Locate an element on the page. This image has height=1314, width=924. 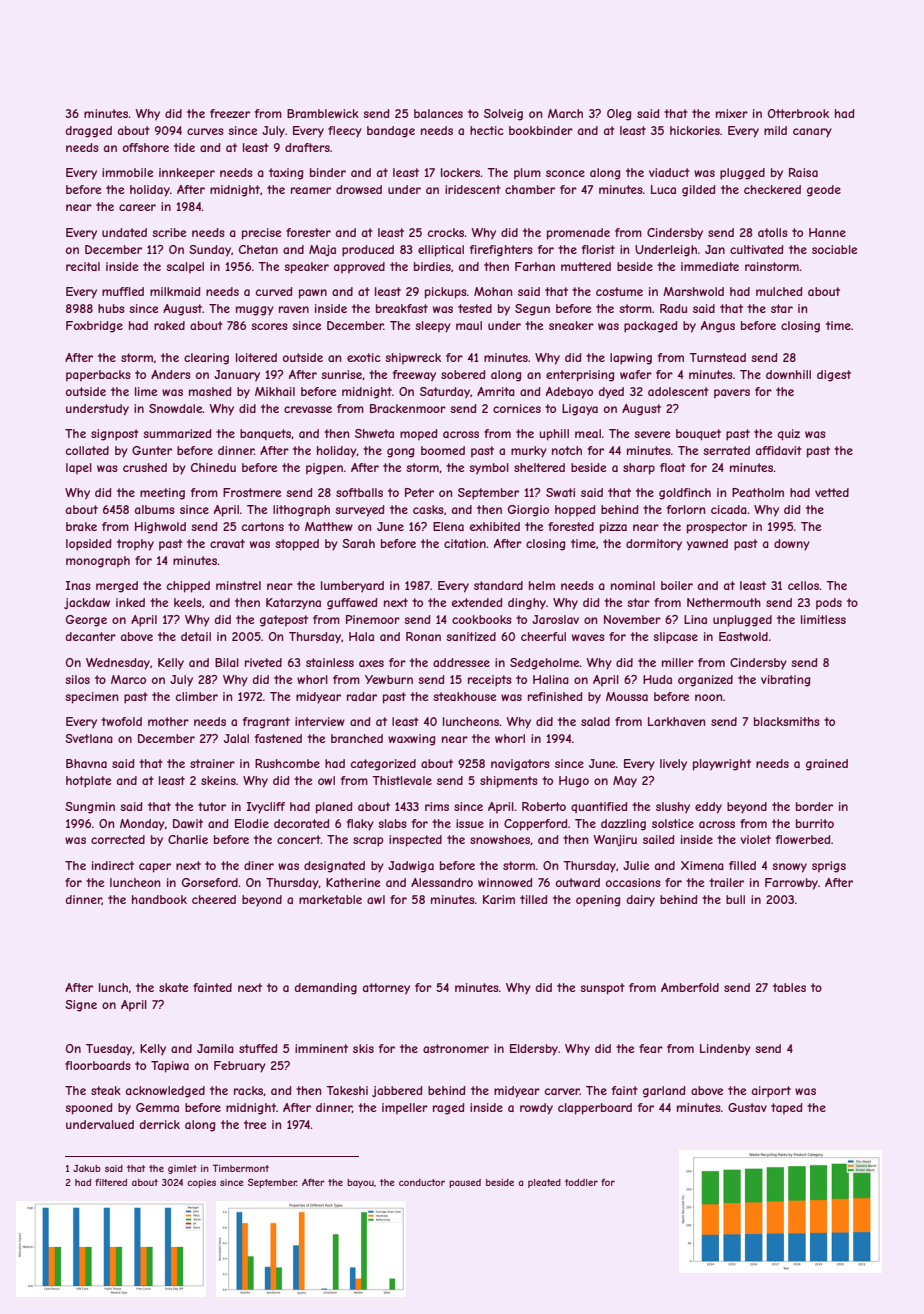
pawn is located at coordinates (313, 294).
